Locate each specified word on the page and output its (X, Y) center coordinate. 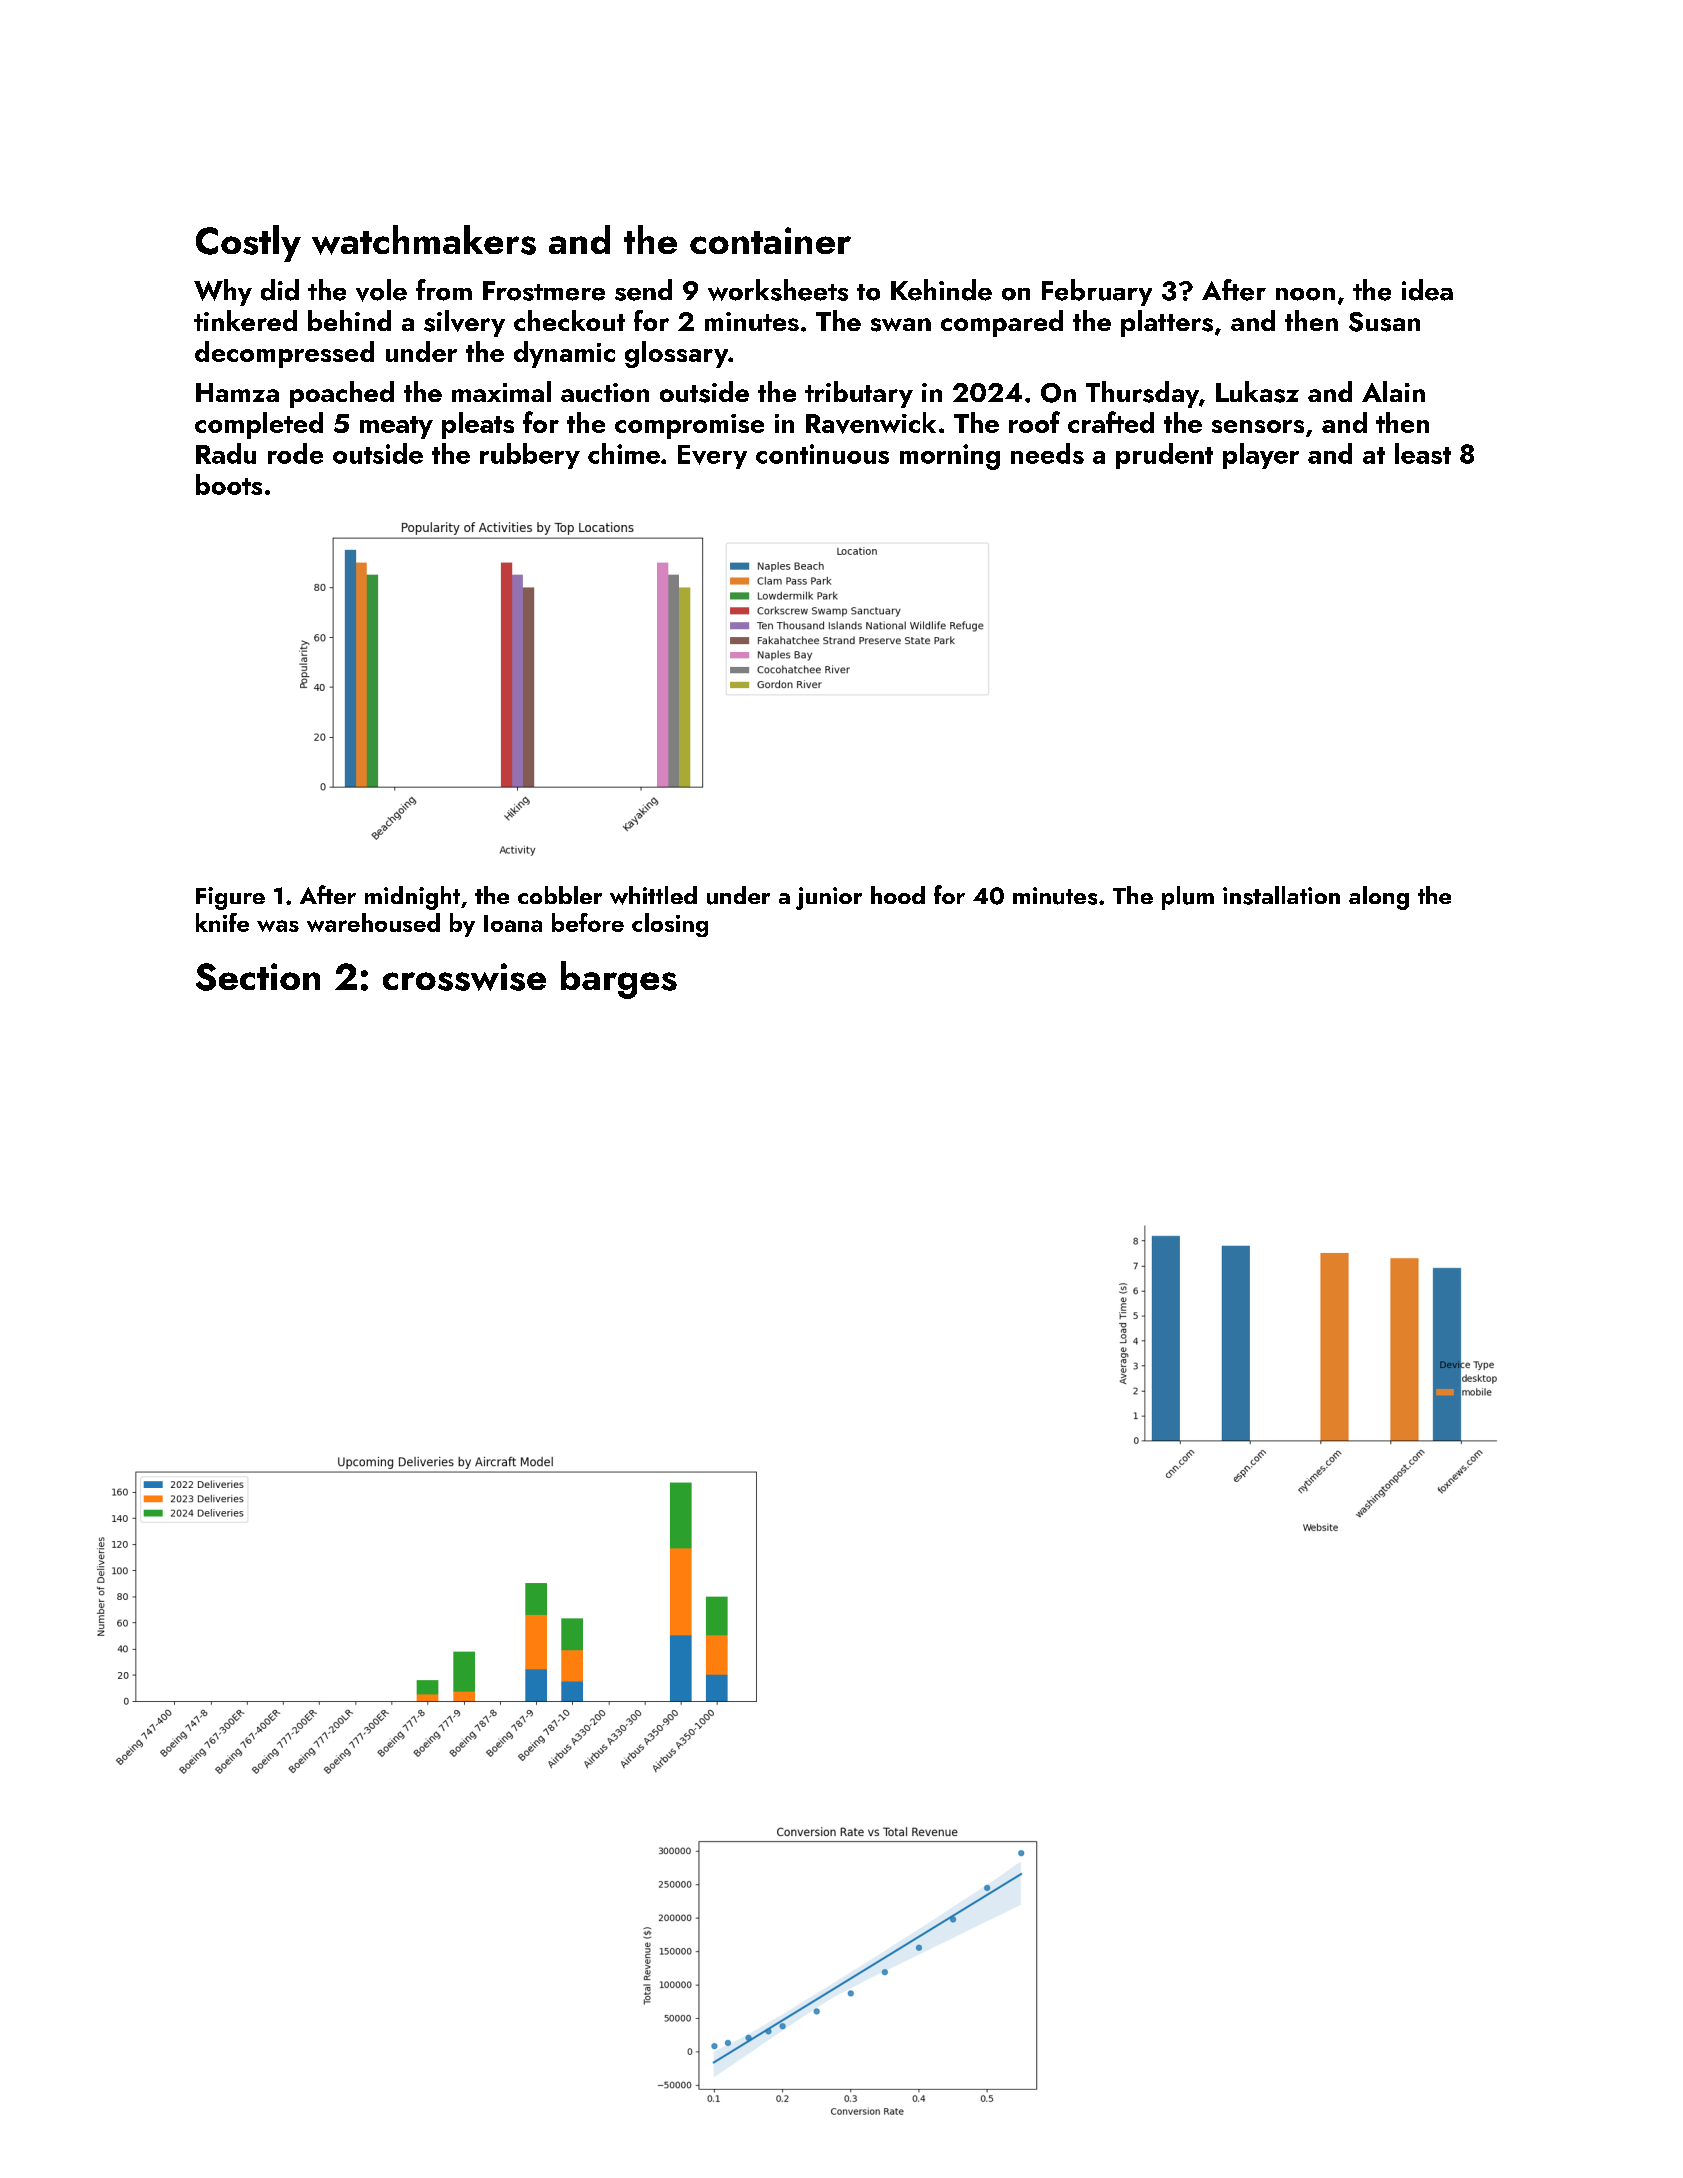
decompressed (284, 354)
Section (258, 977)
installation (1281, 895)
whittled (653, 895)
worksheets (778, 290)
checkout (569, 320)
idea (1427, 290)
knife (222, 922)
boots (229, 484)
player (1261, 456)
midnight (412, 898)
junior (829, 898)
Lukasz (1257, 392)
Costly (248, 243)
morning (950, 457)
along (1379, 898)
